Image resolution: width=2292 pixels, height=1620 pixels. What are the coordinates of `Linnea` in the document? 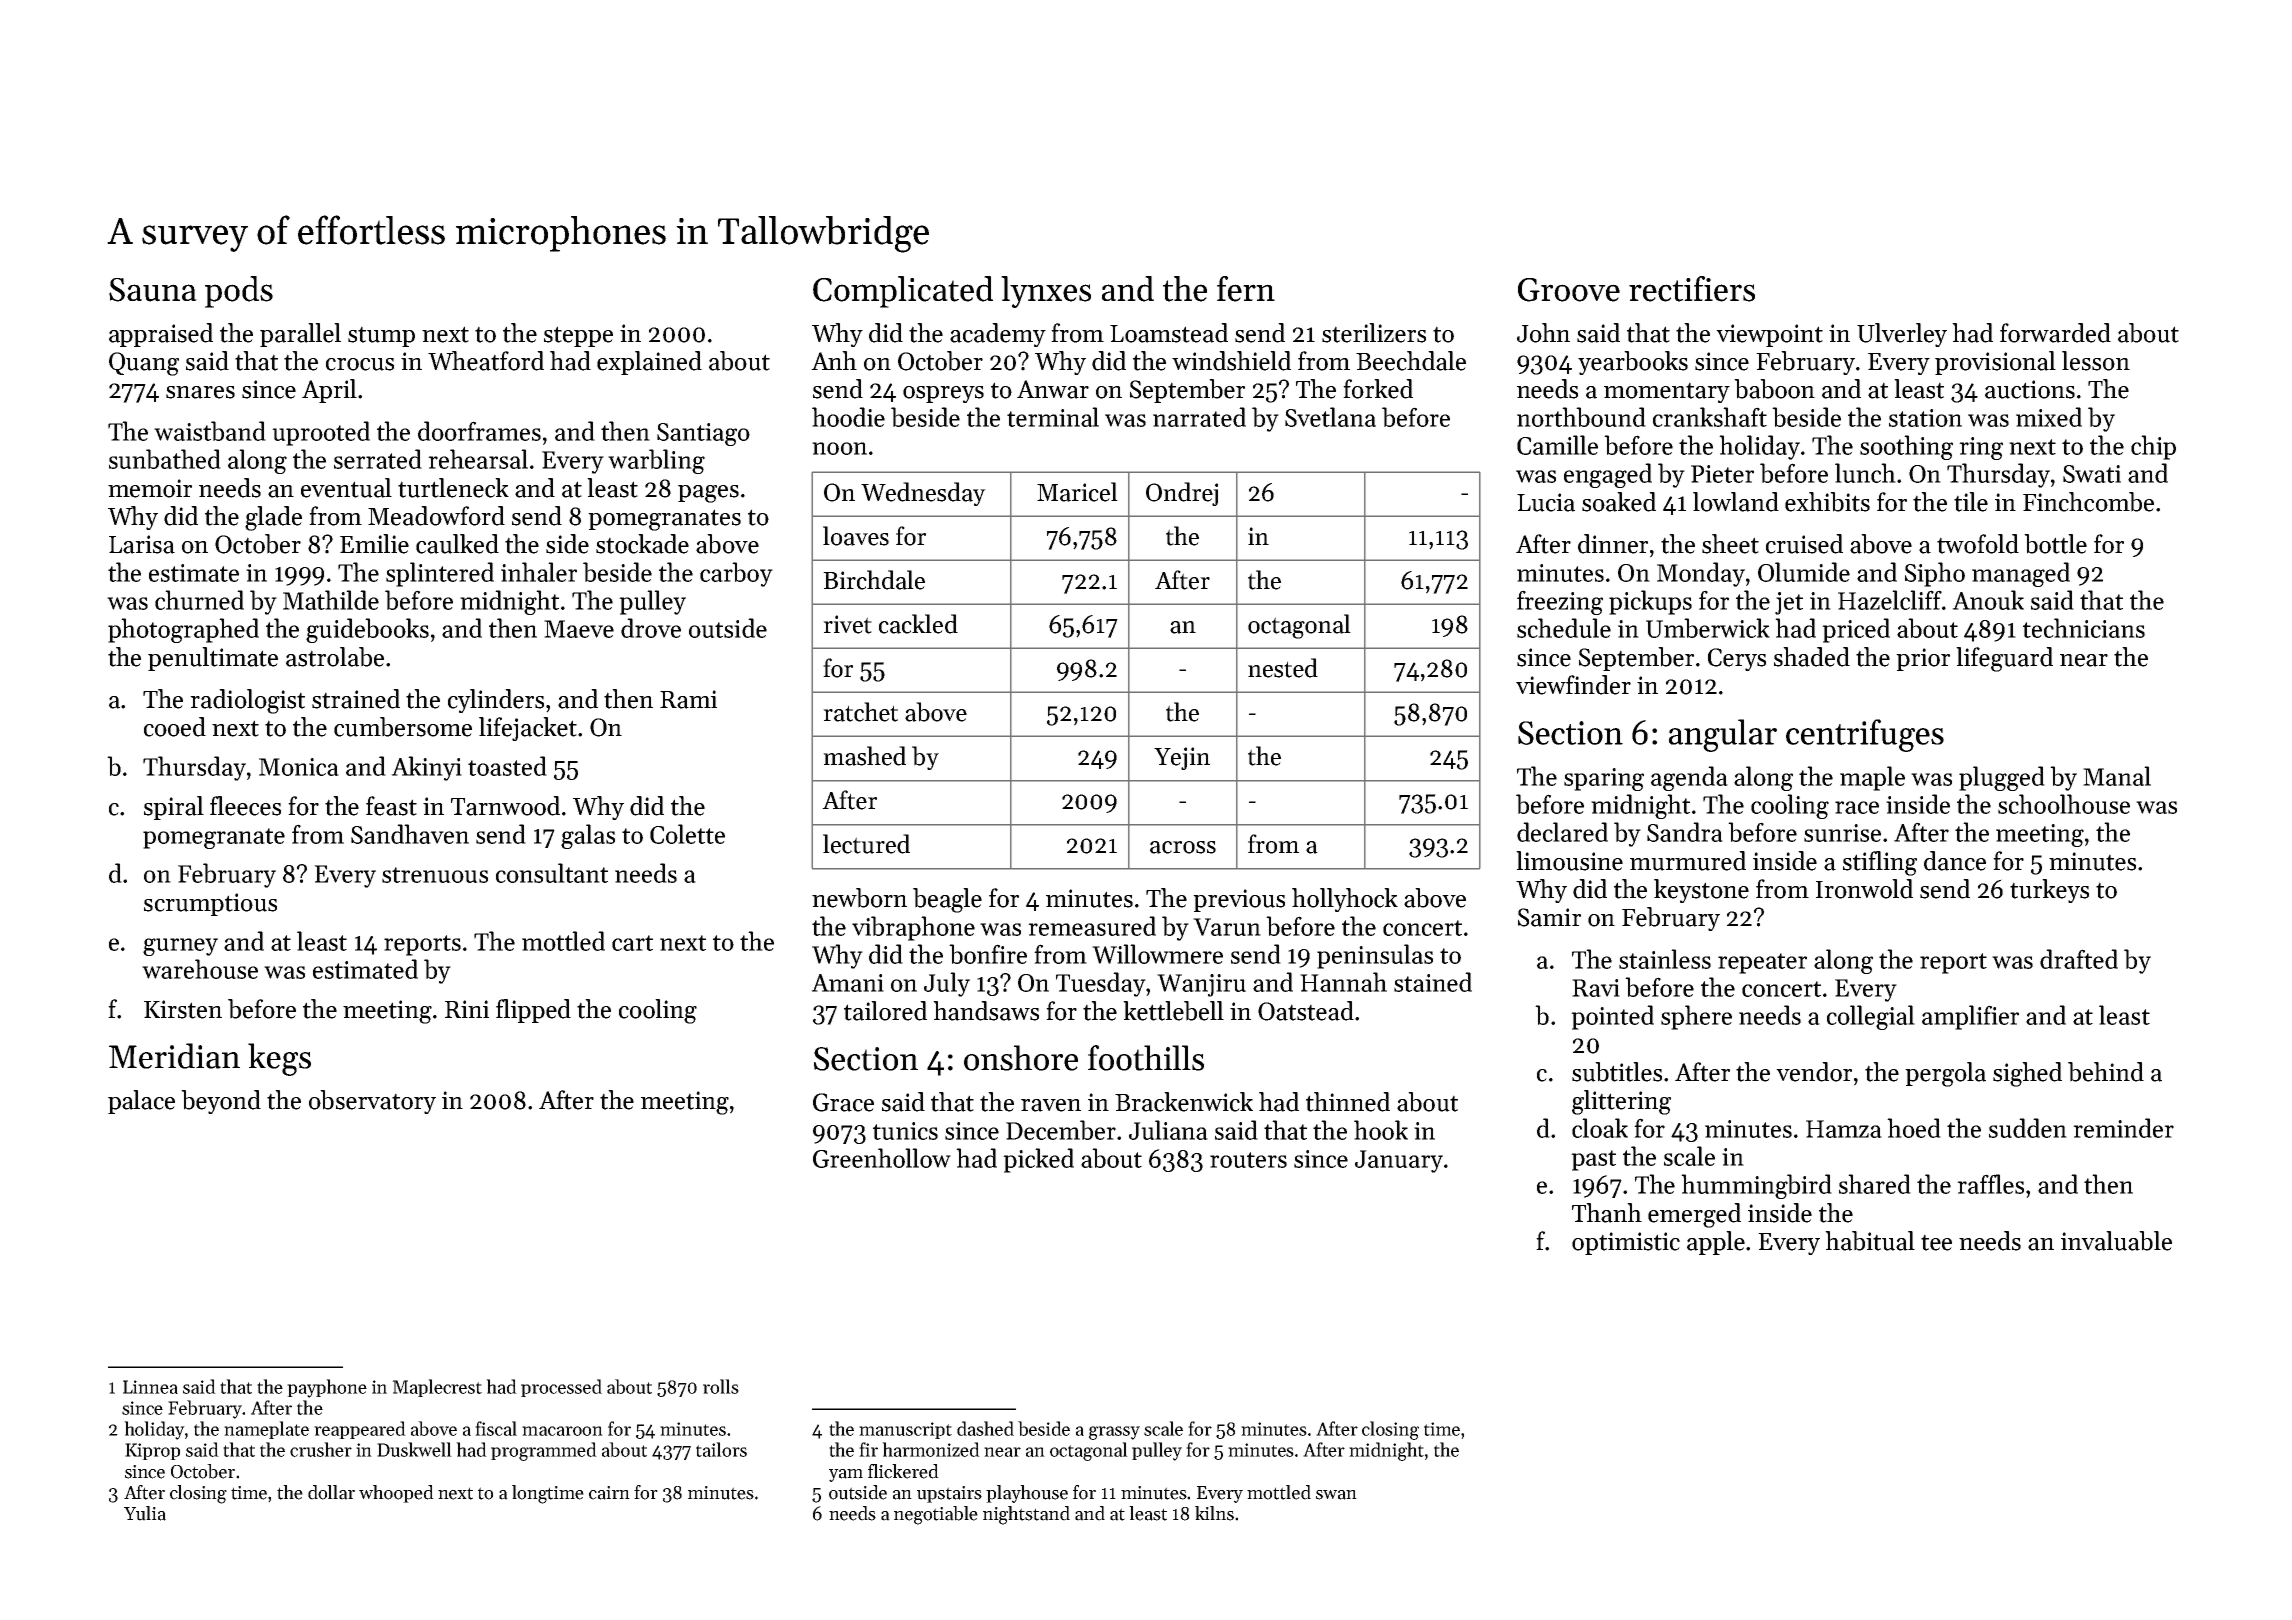 It's located at (150, 1387).
